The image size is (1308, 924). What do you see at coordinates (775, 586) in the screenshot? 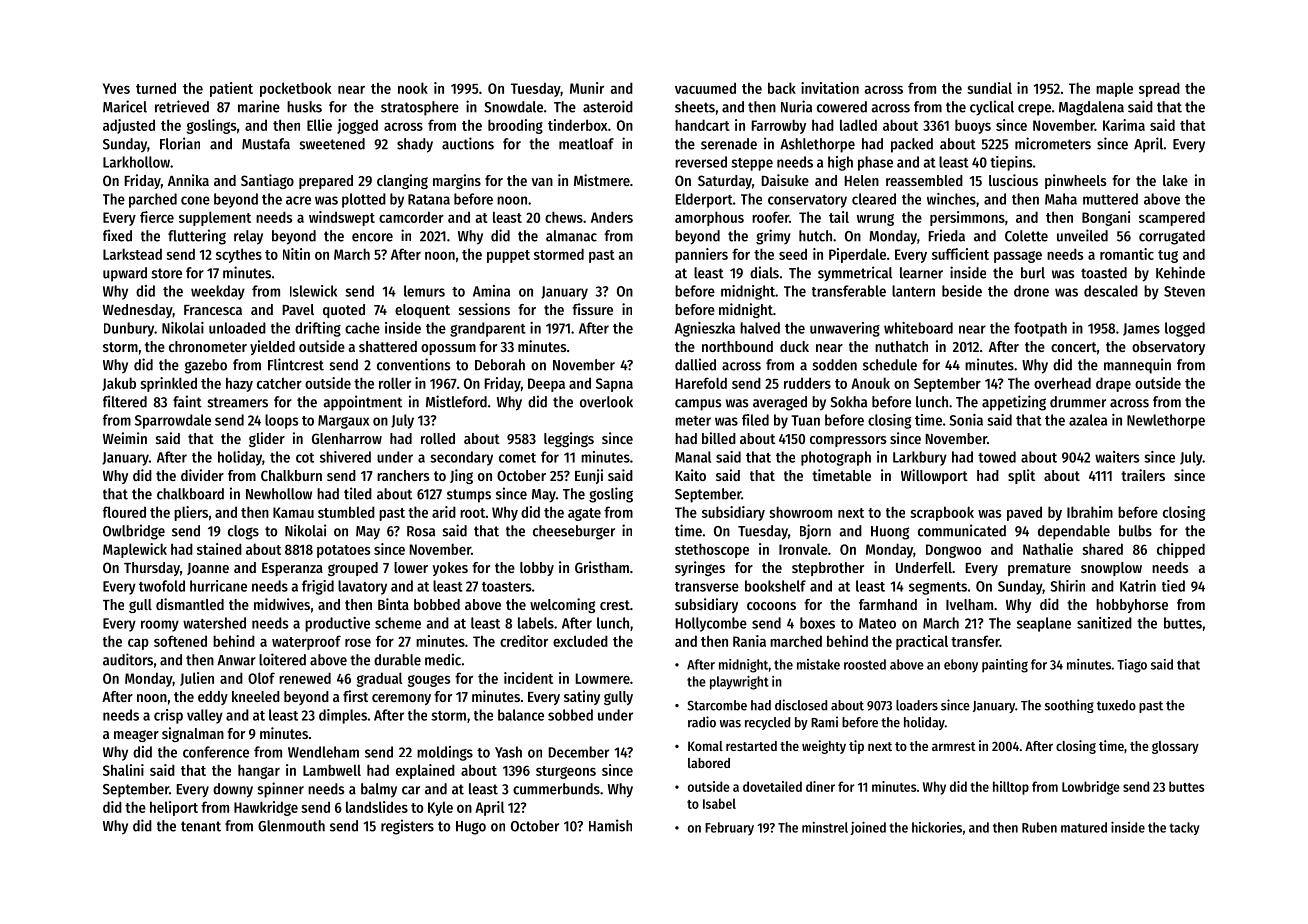
I see `bookshelf` at bounding box center [775, 586].
